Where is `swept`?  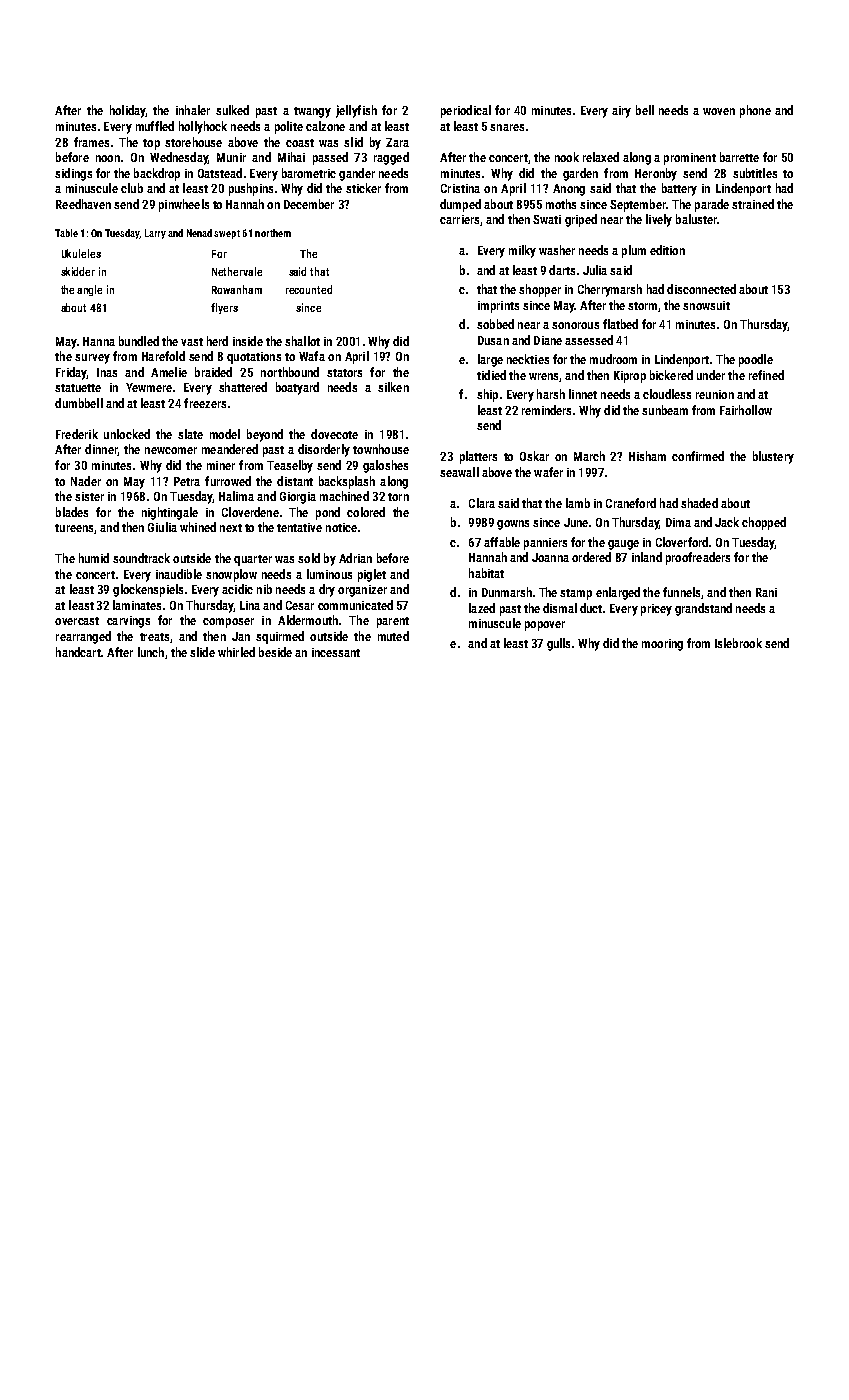 swept is located at coordinates (227, 234).
